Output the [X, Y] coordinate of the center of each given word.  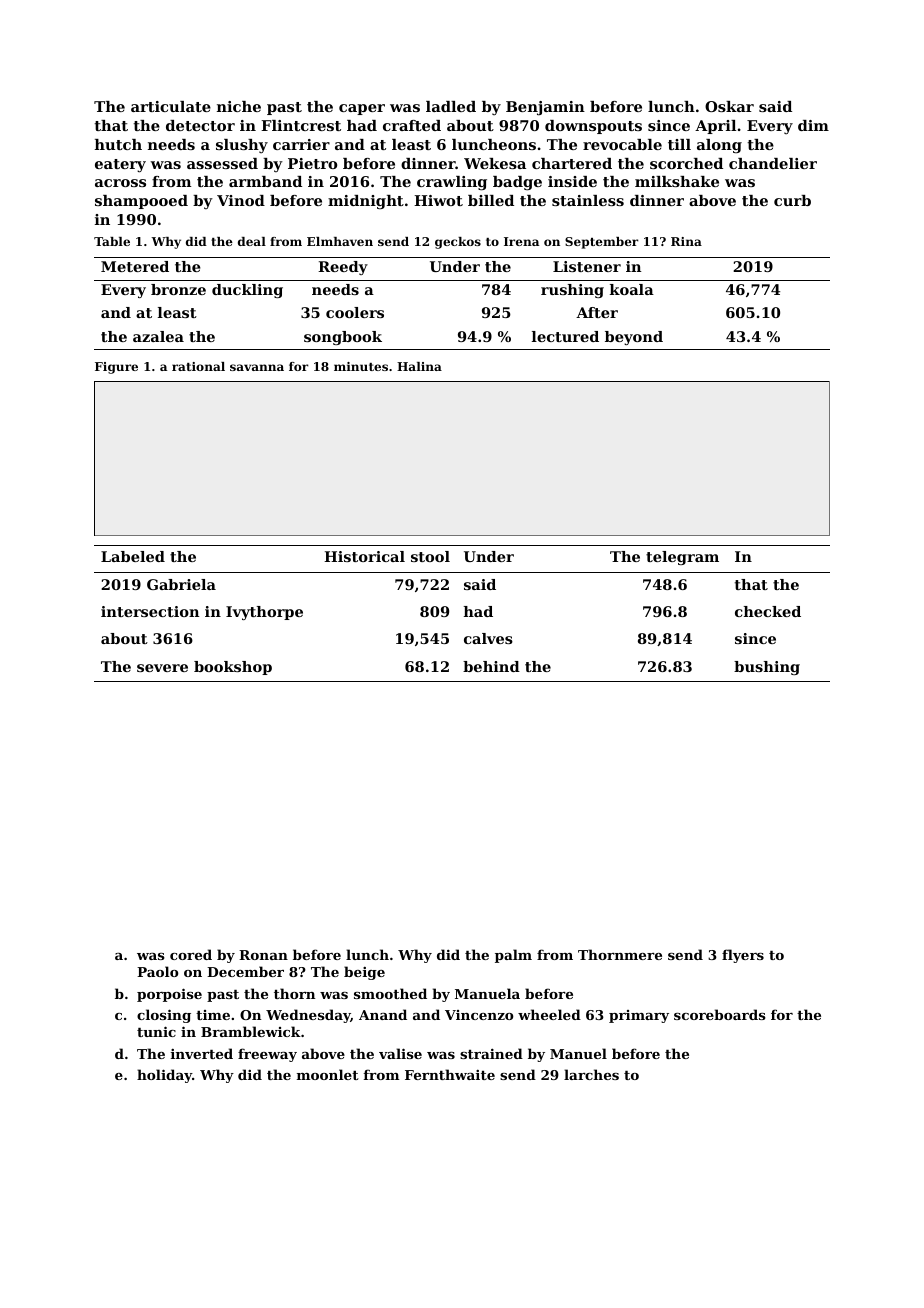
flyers [743, 956]
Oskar [729, 106]
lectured [565, 336]
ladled [451, 106]
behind [491, 666]
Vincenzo [479, 1015]
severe [162, 668]
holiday [164, 1076]
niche [239, 106]
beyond [634, 338]
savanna [257, 367]
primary [639, 1016]
